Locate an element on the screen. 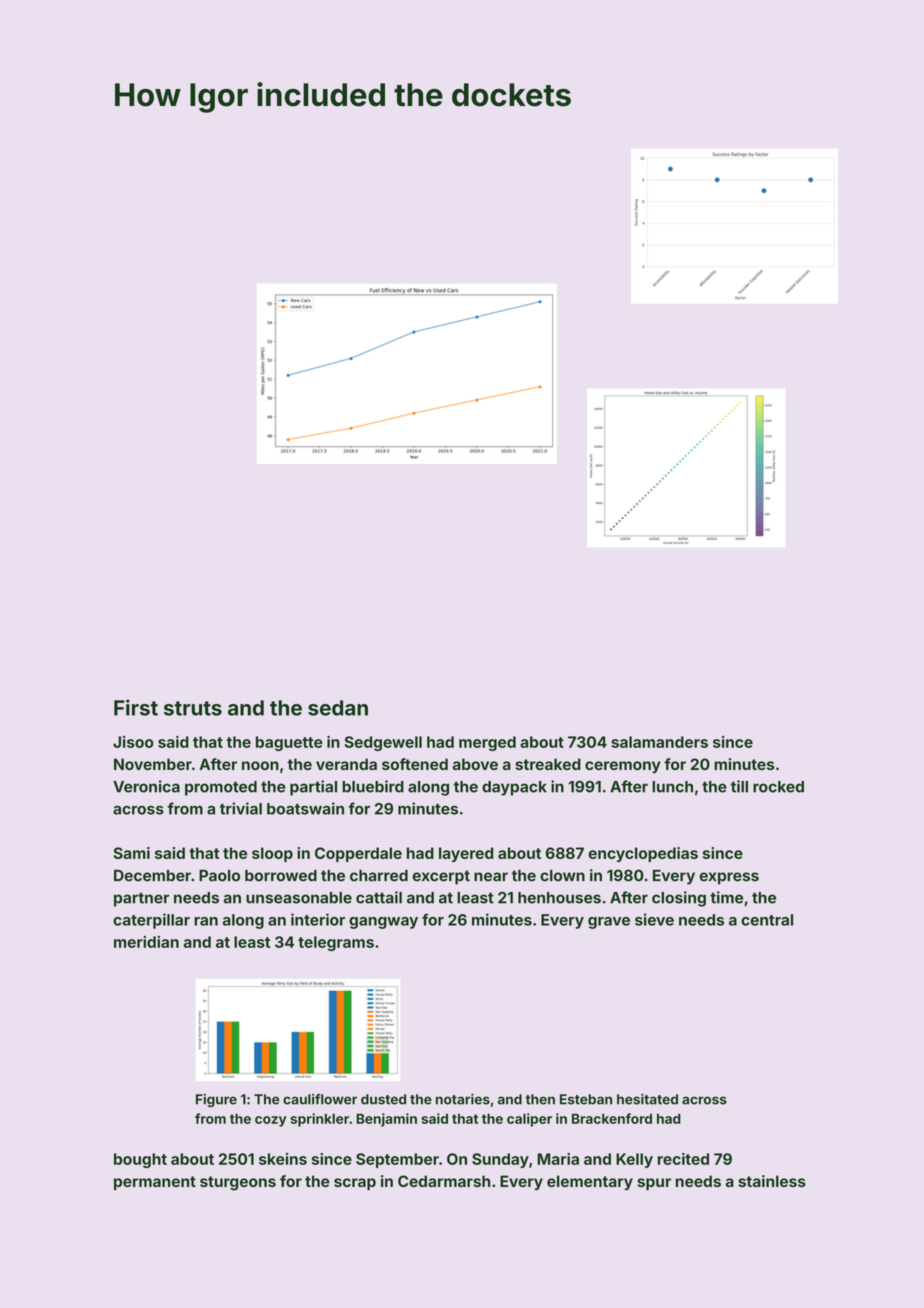 Image resolution: width=924 pixels, height=1308 pixels. encyclopedias is located at coordinates (643, 854).
